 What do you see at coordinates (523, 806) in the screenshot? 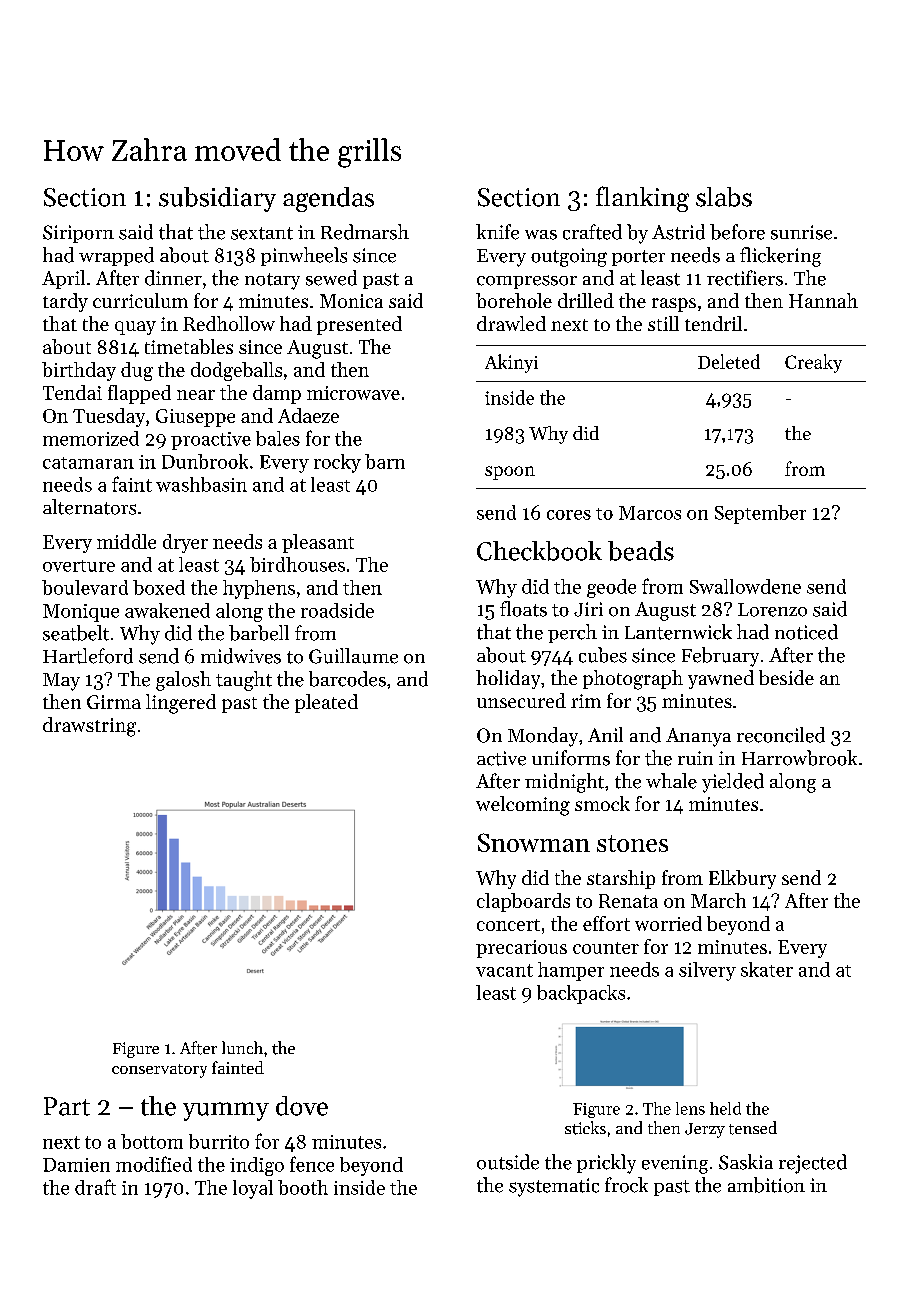
I see `welcoming` at bounding box center [523, 806].
